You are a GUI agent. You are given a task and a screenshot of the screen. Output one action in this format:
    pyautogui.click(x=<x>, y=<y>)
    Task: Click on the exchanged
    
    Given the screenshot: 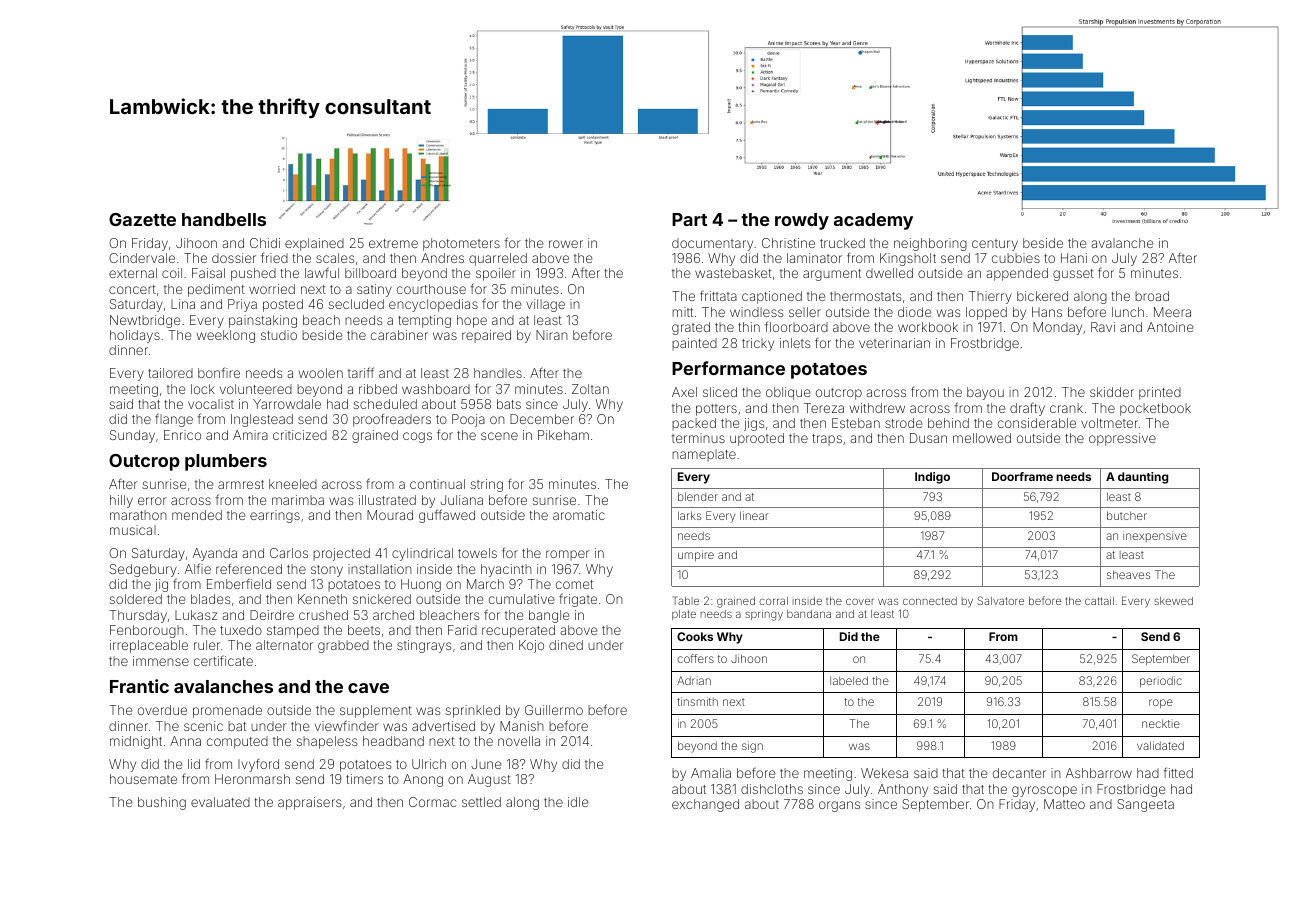 What is the action you would take?
    pyautogui.click(x=705, y=805)
